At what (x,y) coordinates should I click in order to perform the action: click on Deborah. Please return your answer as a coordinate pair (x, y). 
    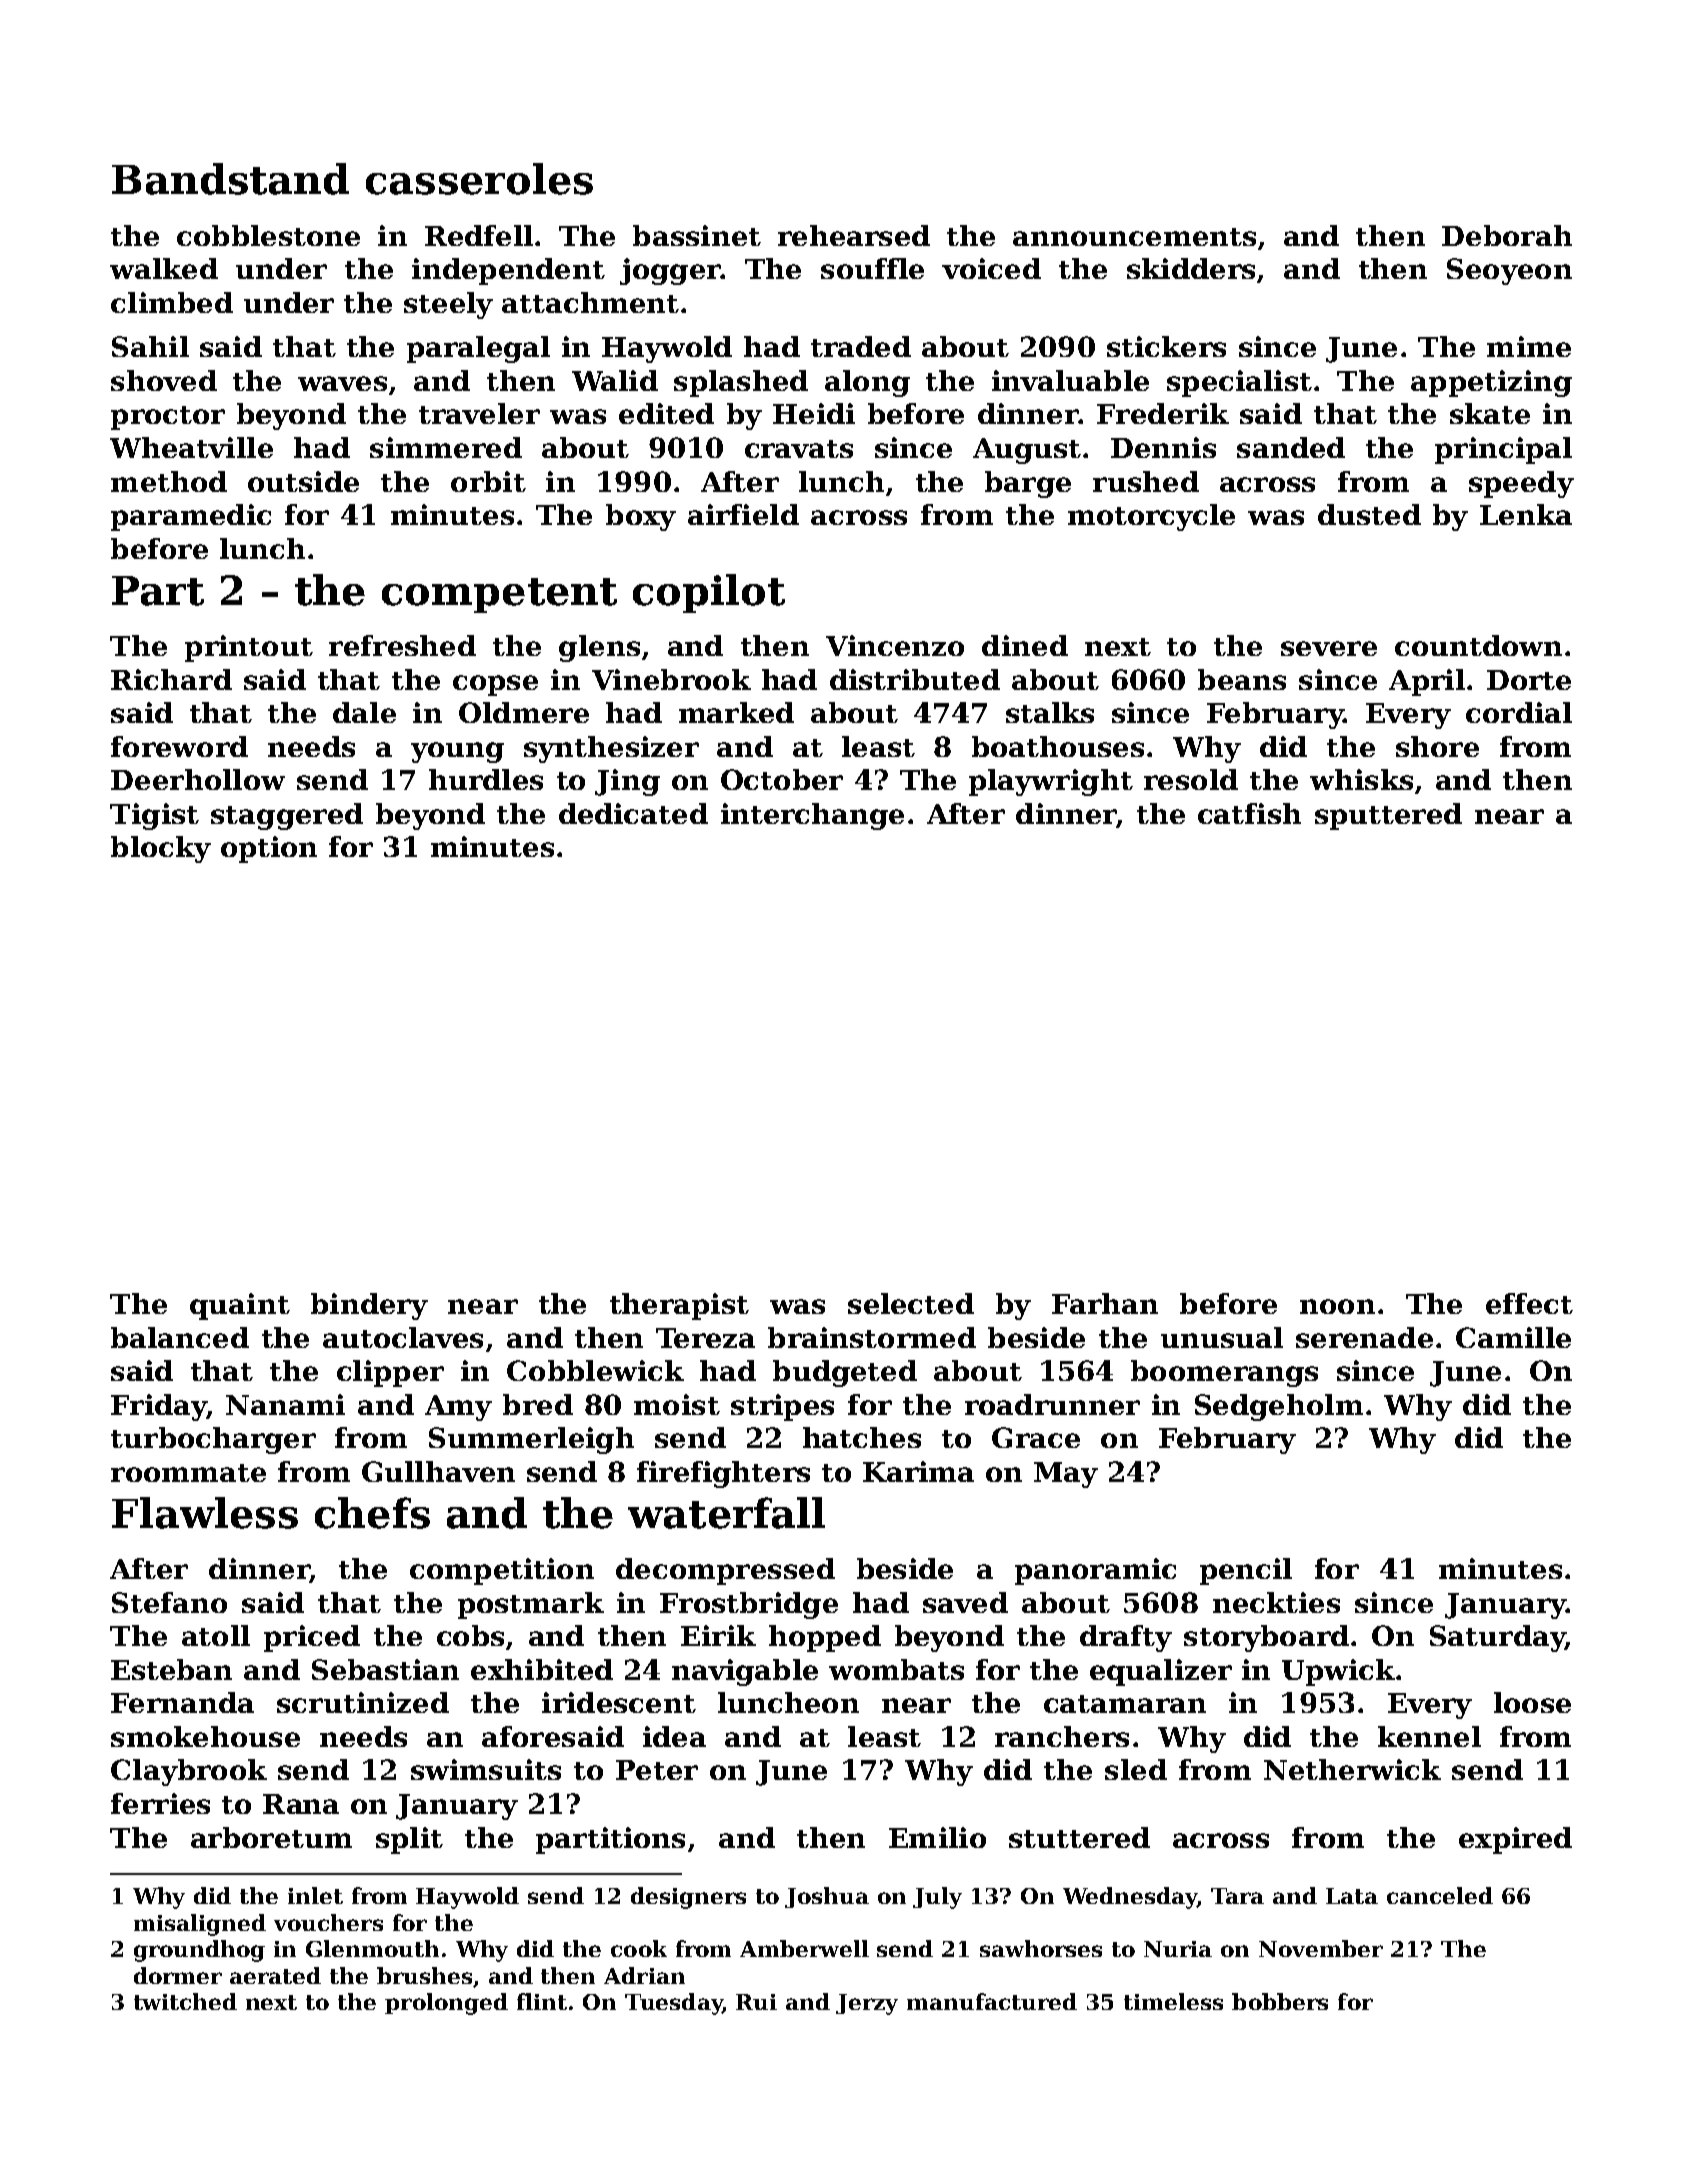
    Looking at the image, I should click on (1507, 235).
